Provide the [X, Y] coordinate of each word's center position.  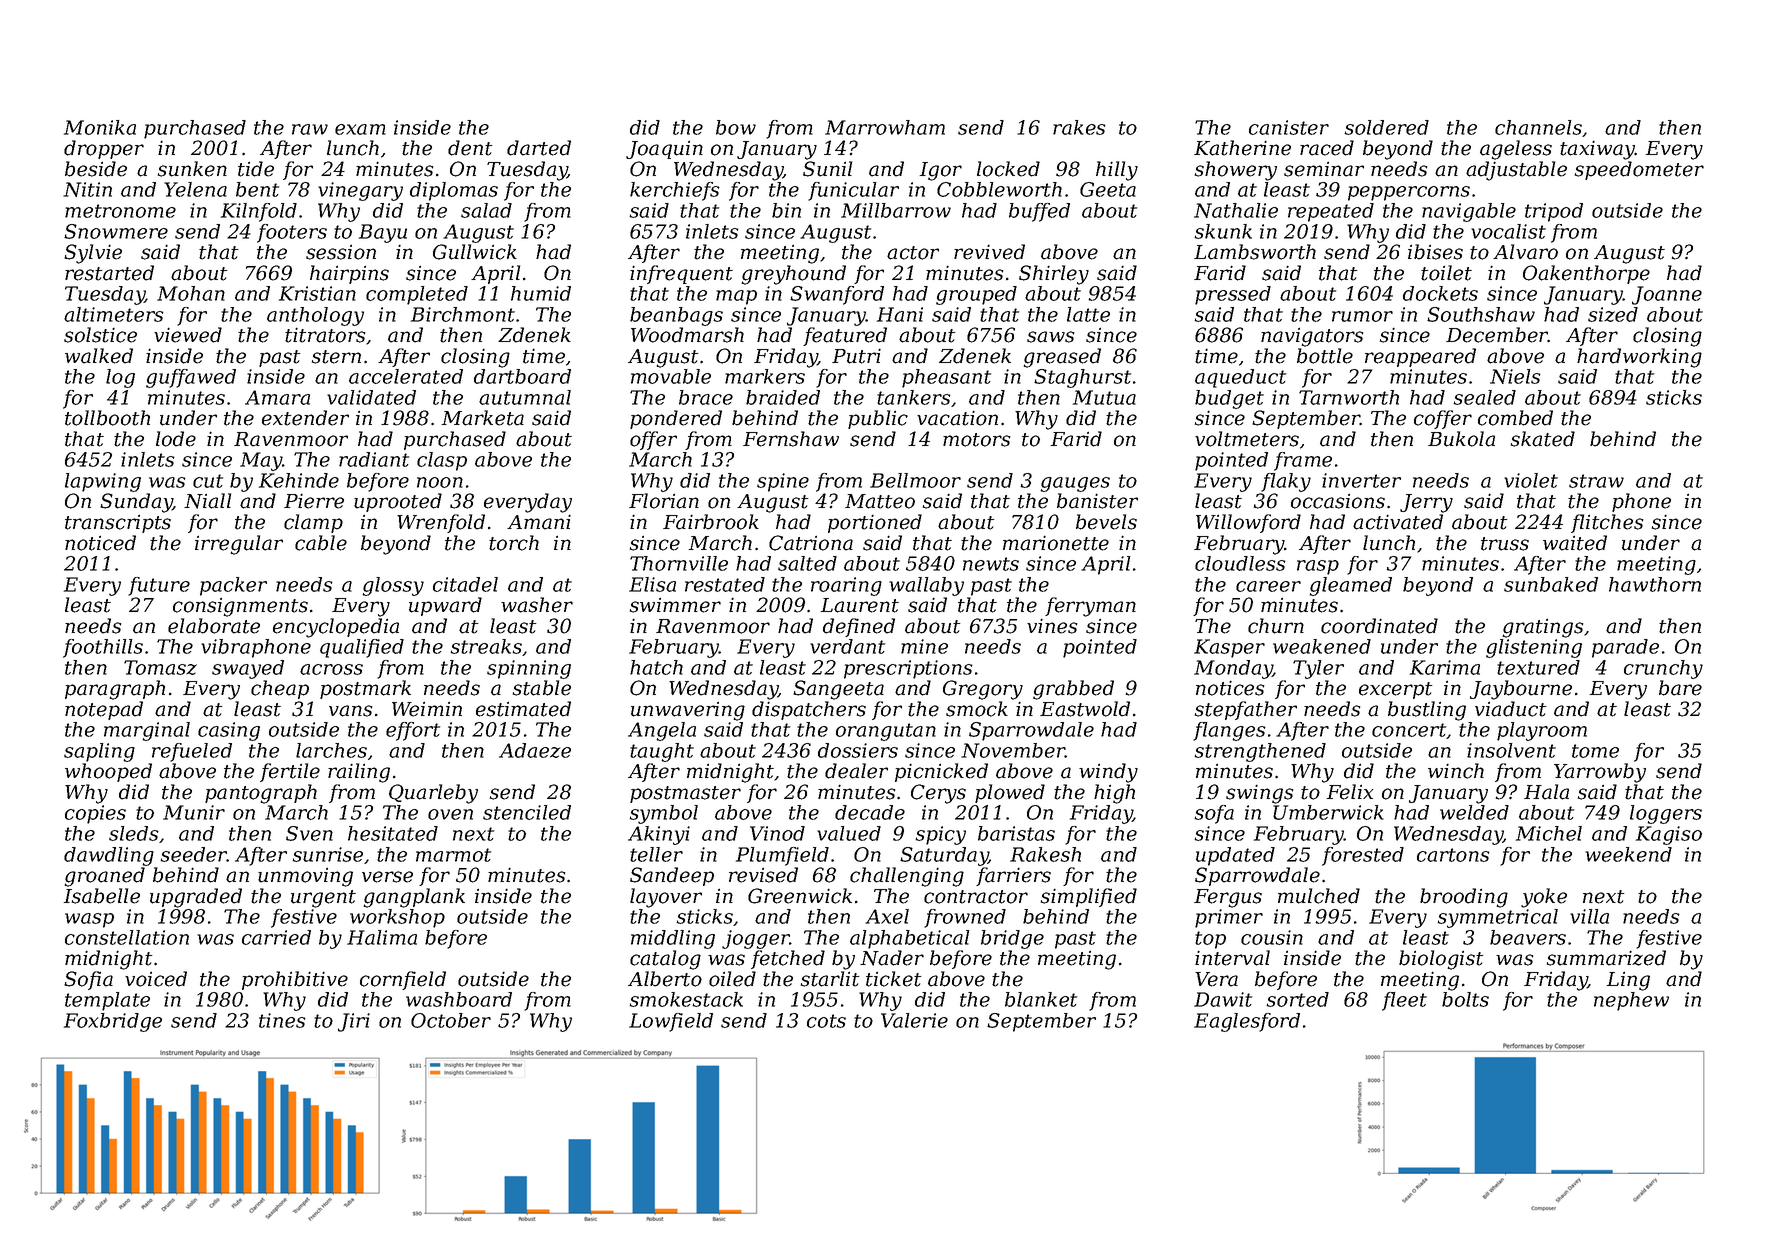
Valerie [914, 1020]
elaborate [214, 626]
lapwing [103, 482]
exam [360, 129]
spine [783, 482]
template [107, 1001]
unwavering [688, 711]
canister [1289, 127]
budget [1229, 399]
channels [1538, 127]
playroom [1542, 731]
